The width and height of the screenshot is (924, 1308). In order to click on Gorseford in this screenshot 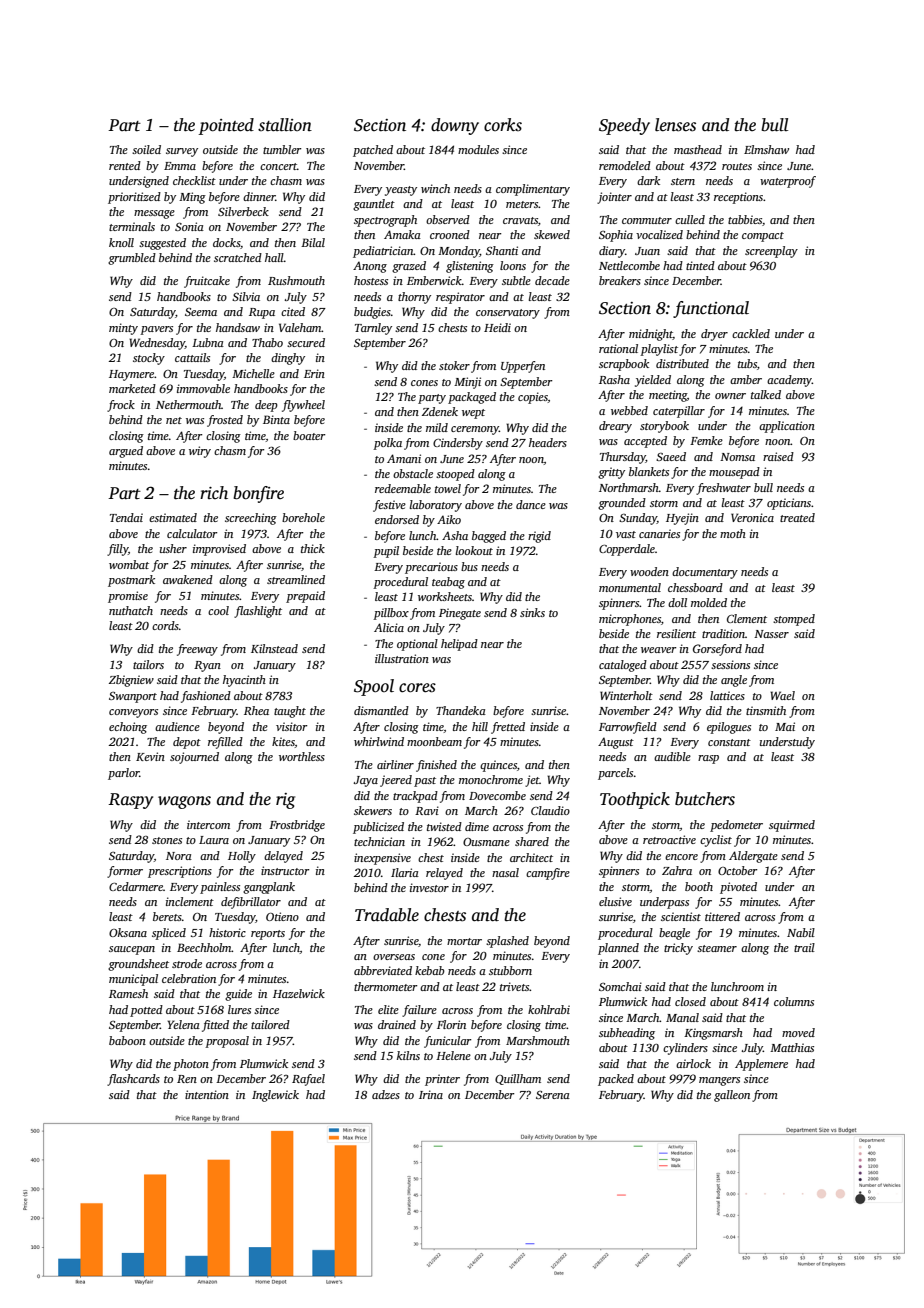, I will do `click(717, 650)`.
